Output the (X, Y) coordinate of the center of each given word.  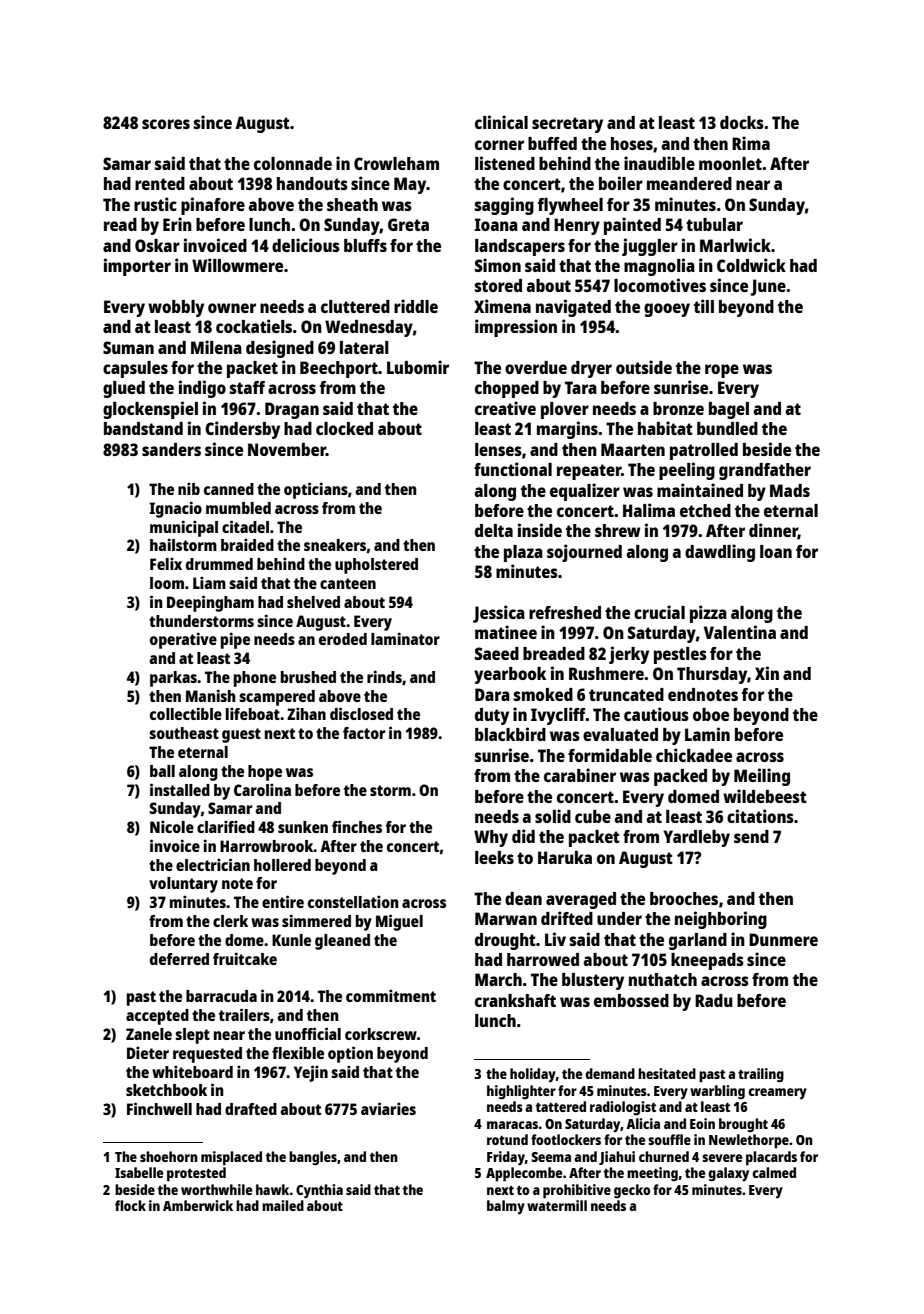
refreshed (565, 612)
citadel (245, 526)
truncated (626, 694)
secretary (567, 125)
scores (166, 124)
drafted (251, 1109)
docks (742, 122)
